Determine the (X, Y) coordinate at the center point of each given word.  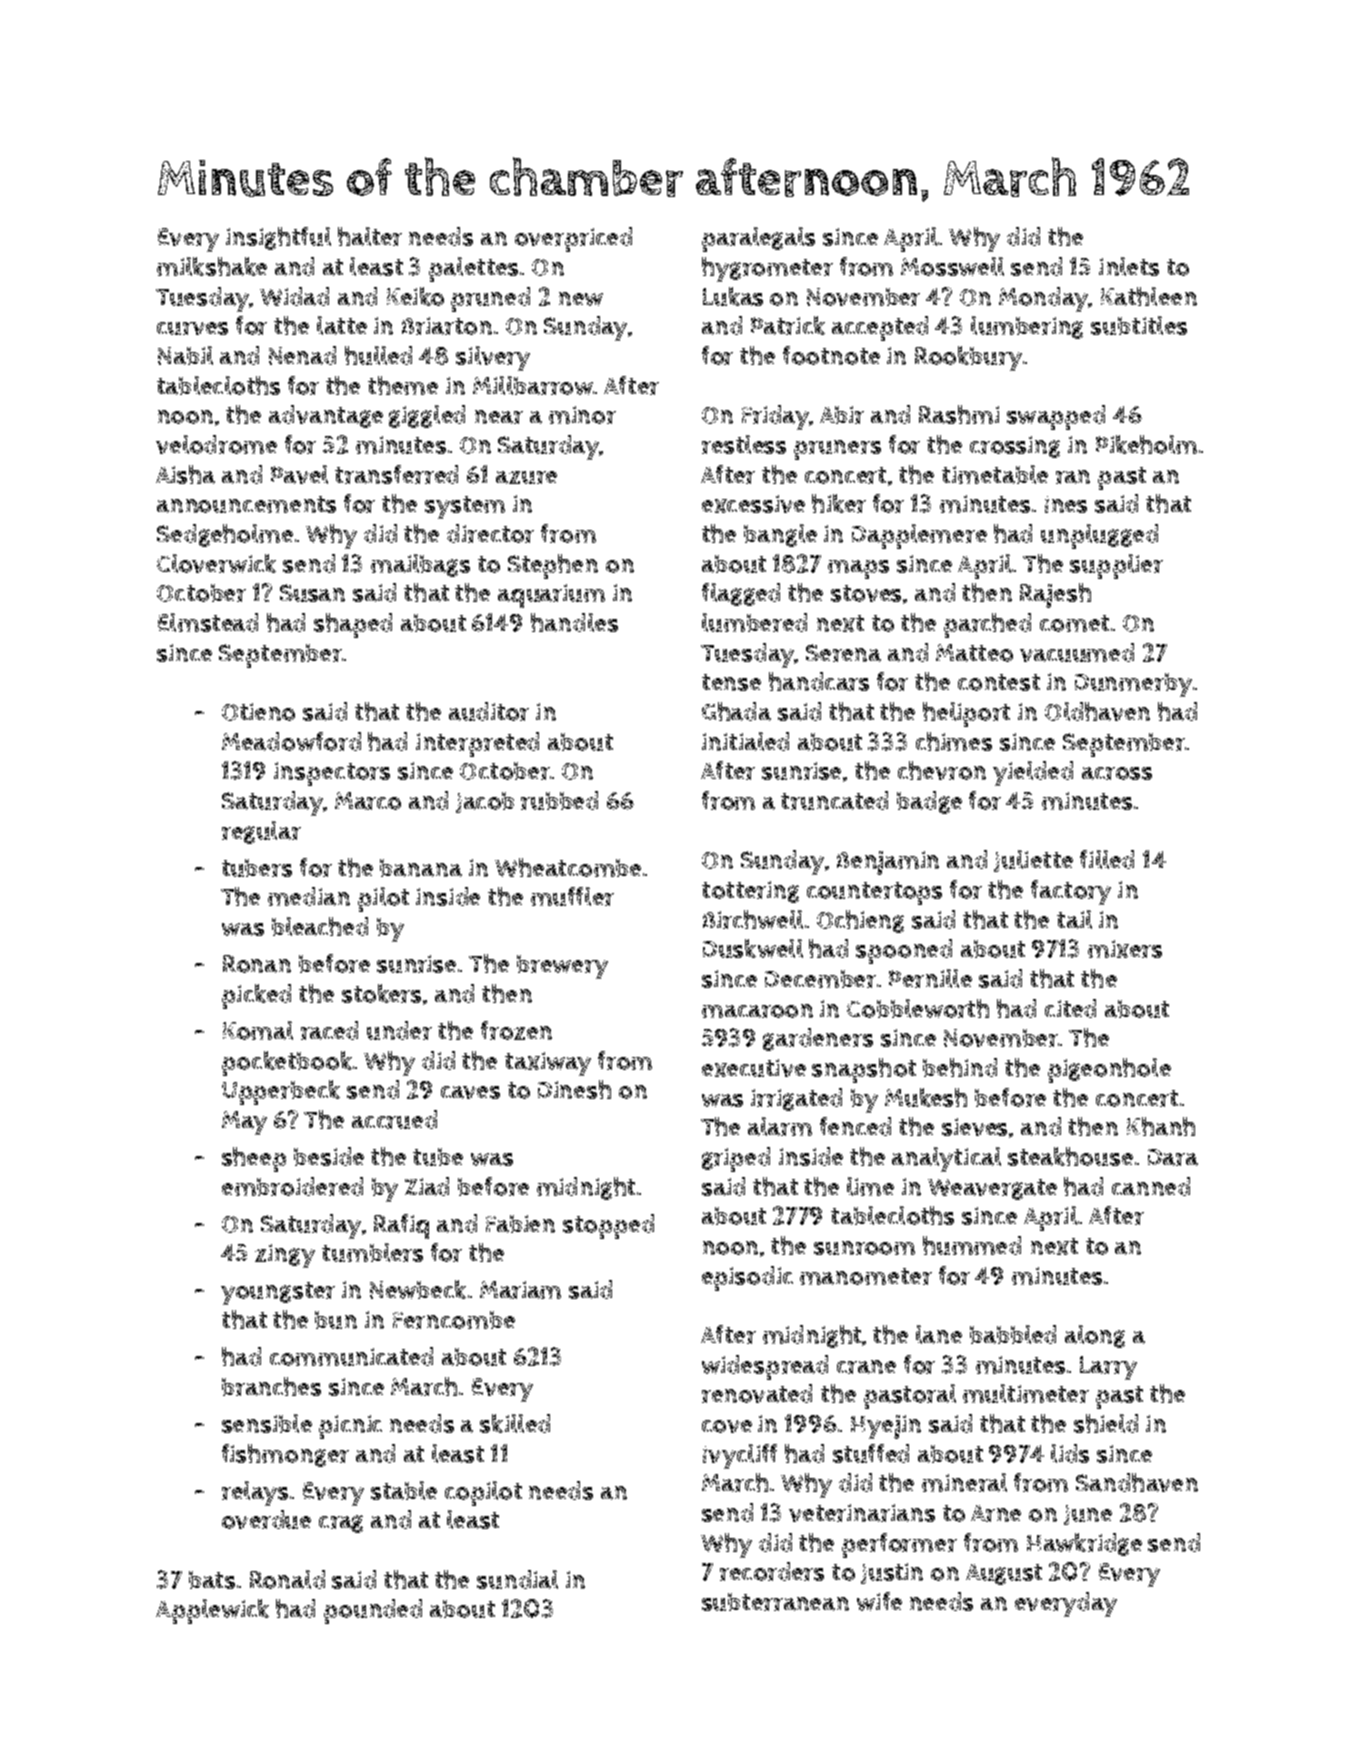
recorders (772, 1571)
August (1004, 1574)
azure (526, 477)
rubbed (559, 800)
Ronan (257, 964)
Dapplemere (919, 536)
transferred (396, 474)
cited (1070, 1008)
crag (341, 1524)
